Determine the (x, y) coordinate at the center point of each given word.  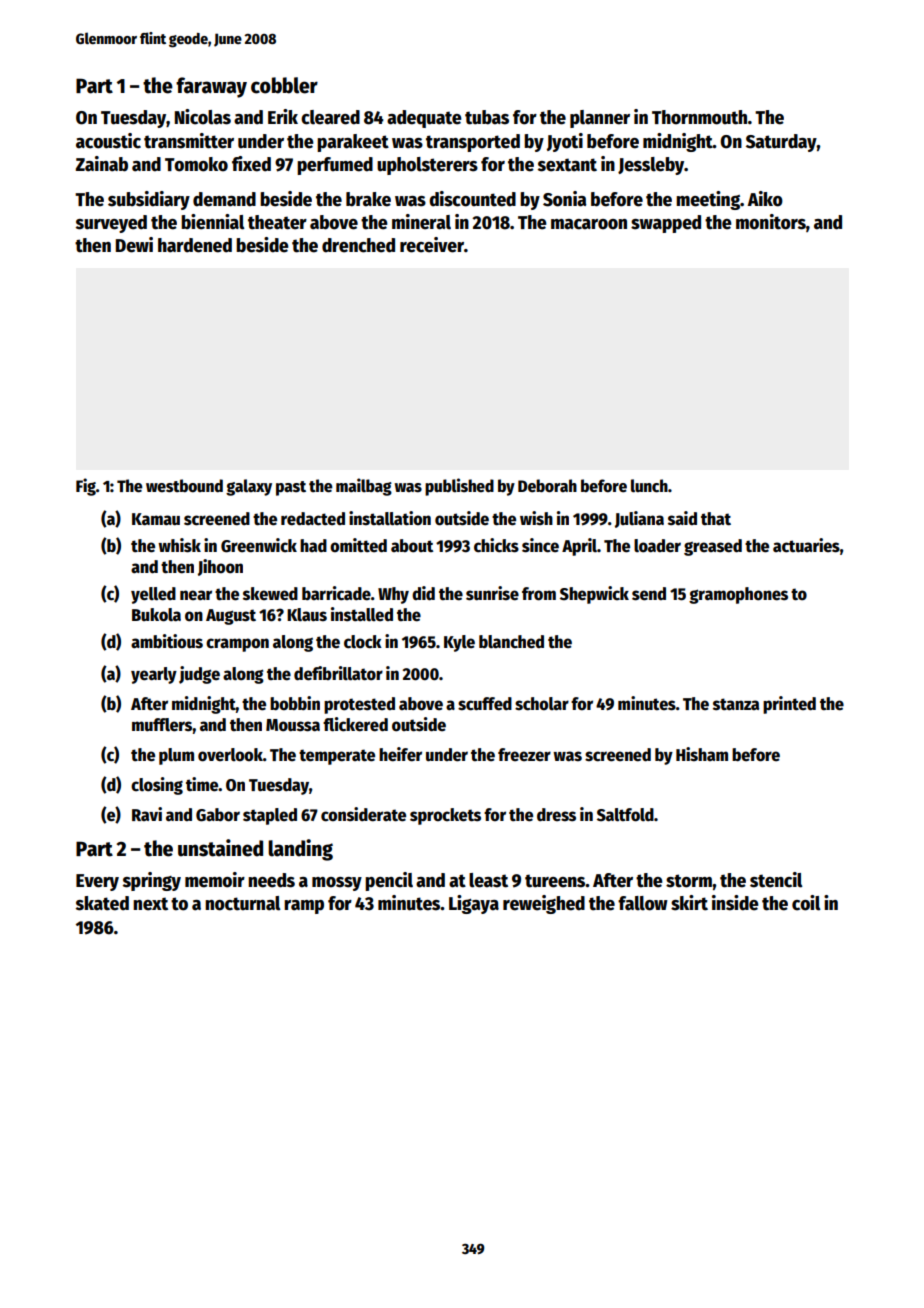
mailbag (364, 487)
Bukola (156, 615)
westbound (184, 486)
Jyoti (565, 142)
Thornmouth (699, 117)
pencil (389, 881)
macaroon (589, 224)
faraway (211, 87)
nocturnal (243, 903)
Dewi (134, 245)
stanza (736, 704)
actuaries (806, 545)
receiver (432, 245)
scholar (542, 704)
